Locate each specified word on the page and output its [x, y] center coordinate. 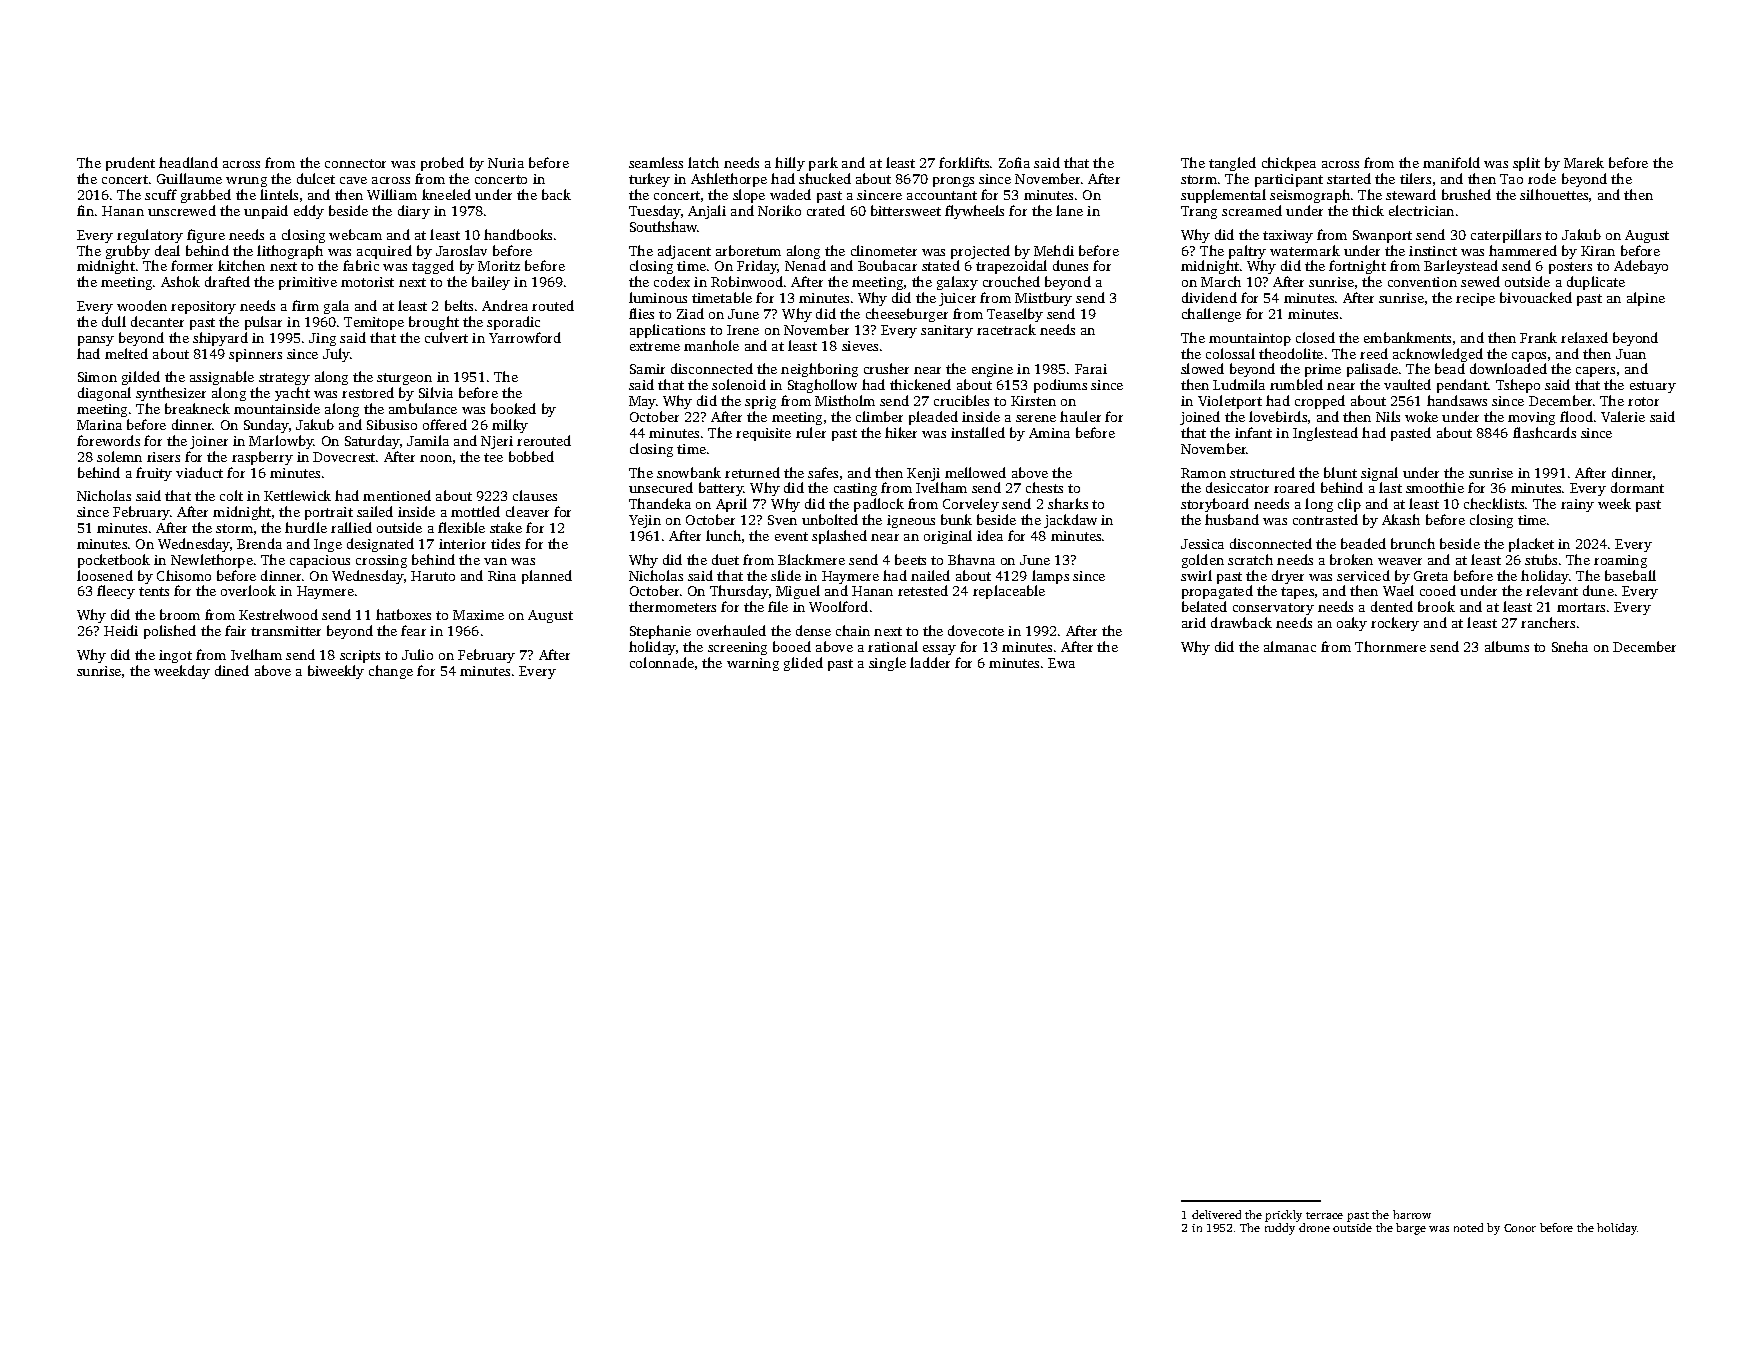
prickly [1283, 1216]
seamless [656, 162]
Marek [1584, 162]
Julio [417, 654]
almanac [1290, 646]
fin [85, 210]
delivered [1216, 1214]
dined [232, 670]
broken [1351, 559]
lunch [723, 535]
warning [753, 664]
